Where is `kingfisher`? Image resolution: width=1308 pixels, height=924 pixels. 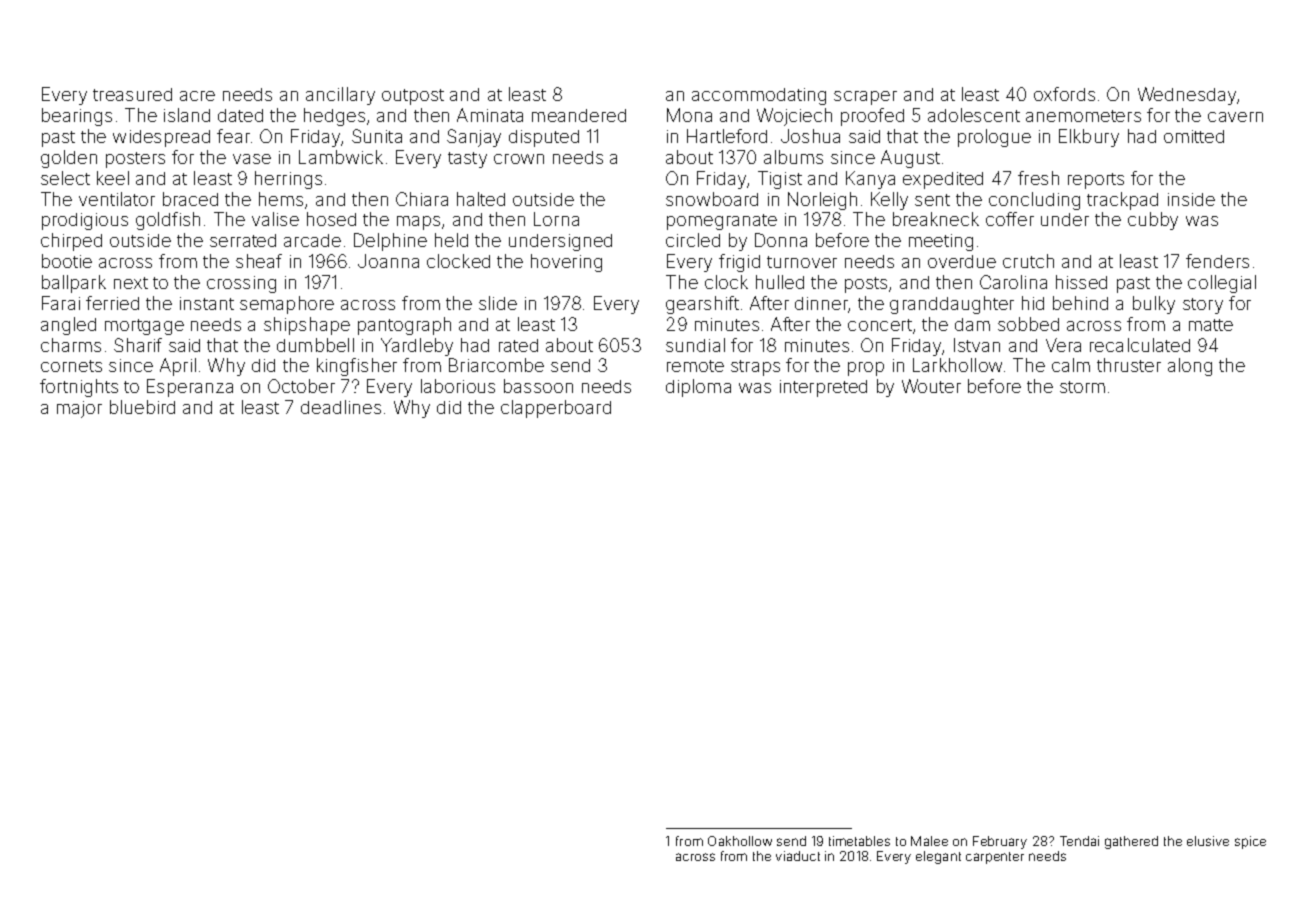
kingfisher is located at coordinates (357, 367).
